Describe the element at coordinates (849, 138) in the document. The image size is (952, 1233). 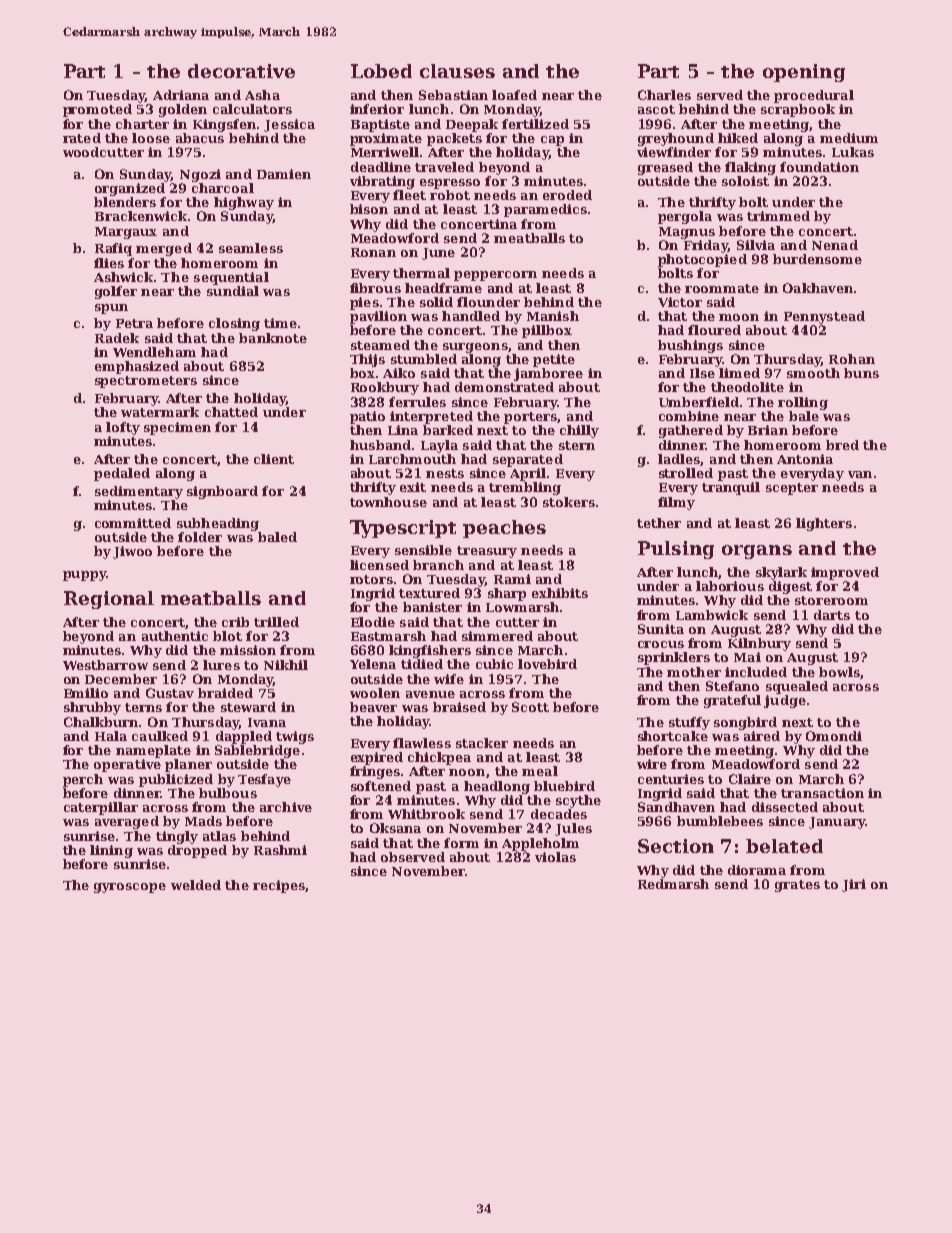
I see `medium` at that location.
